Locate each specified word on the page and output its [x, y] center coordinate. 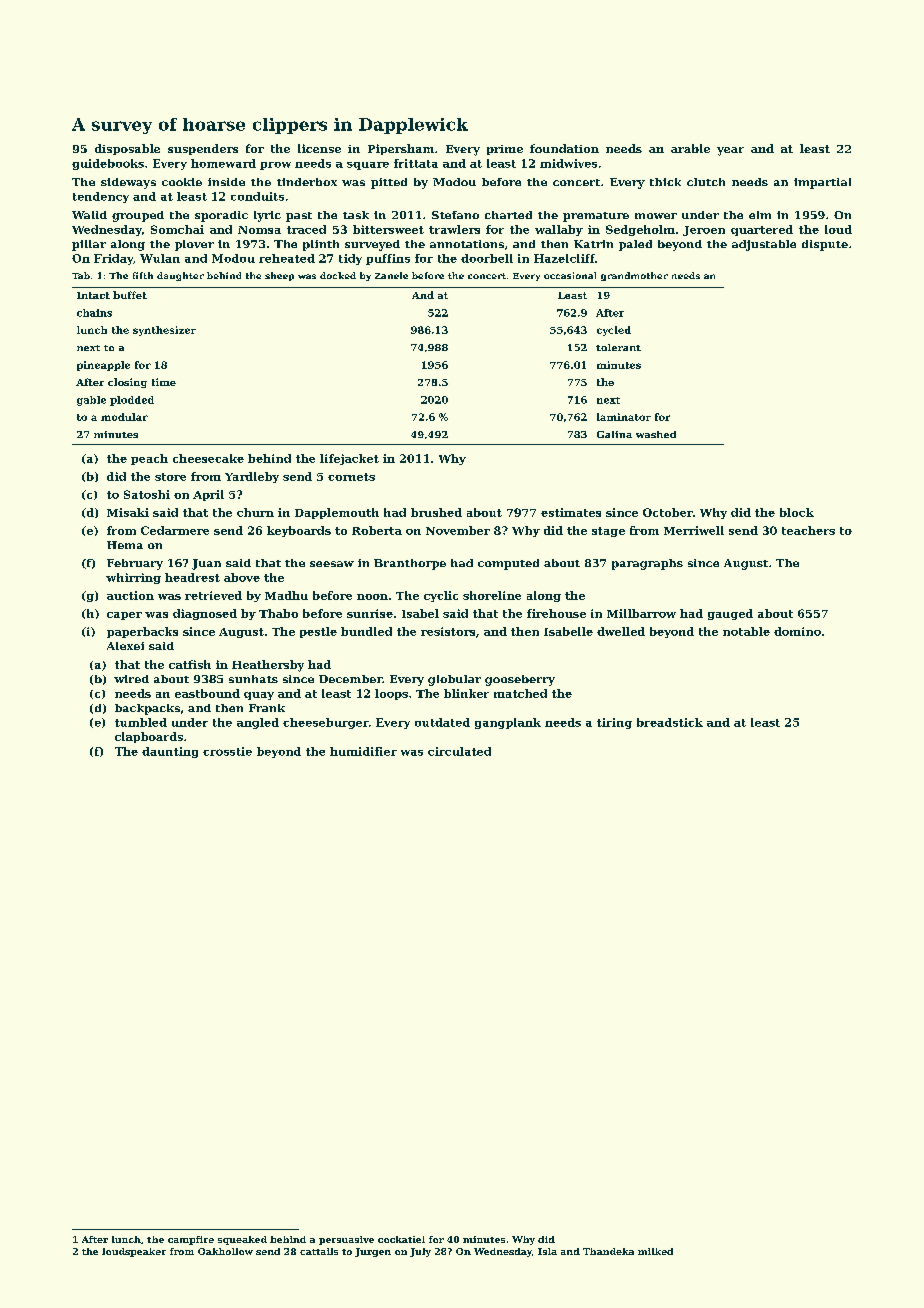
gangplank [508, 723]
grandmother [634, 276]
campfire [191, 1240]
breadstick [670, 722]
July [420, 1252]
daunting [170, 752]
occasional [570, 275]
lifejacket [349, 459]
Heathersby [268, 666]
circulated [459, 751]
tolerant [618, 347]
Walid [89, 215]
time [164, 382]
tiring [614, 723]
